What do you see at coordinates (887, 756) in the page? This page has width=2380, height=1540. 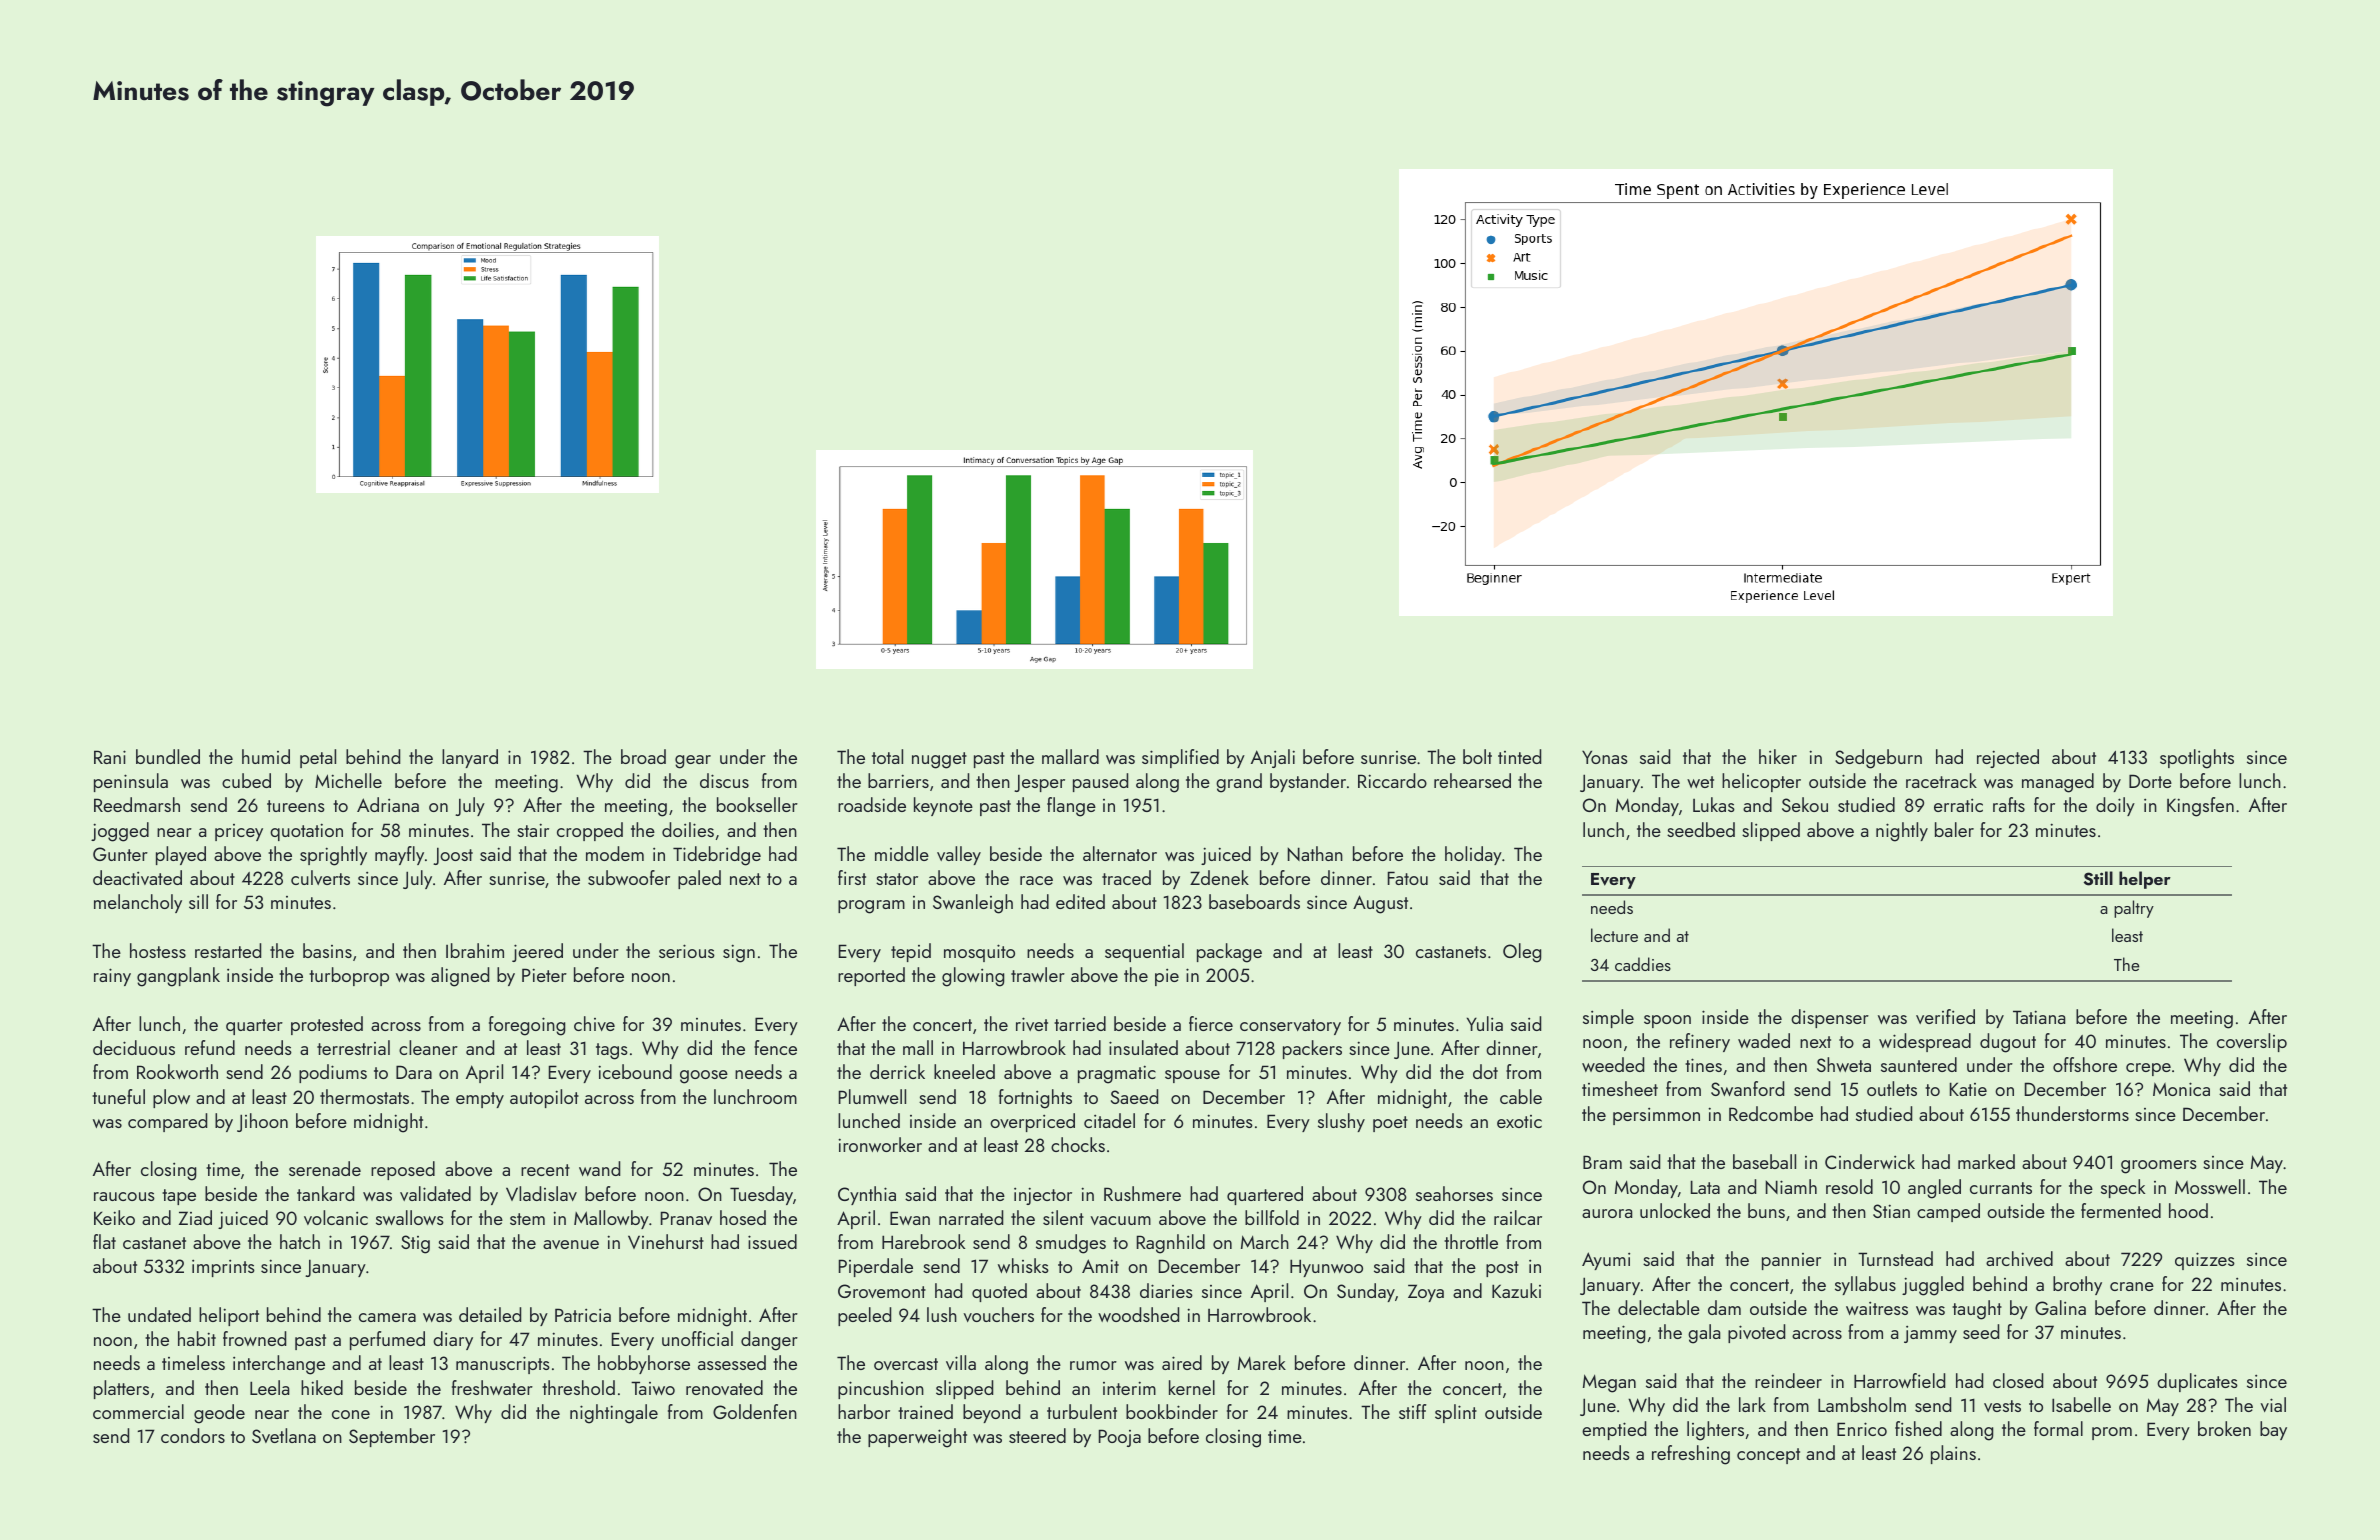 I see `total` at bounding box center [887, 756].
